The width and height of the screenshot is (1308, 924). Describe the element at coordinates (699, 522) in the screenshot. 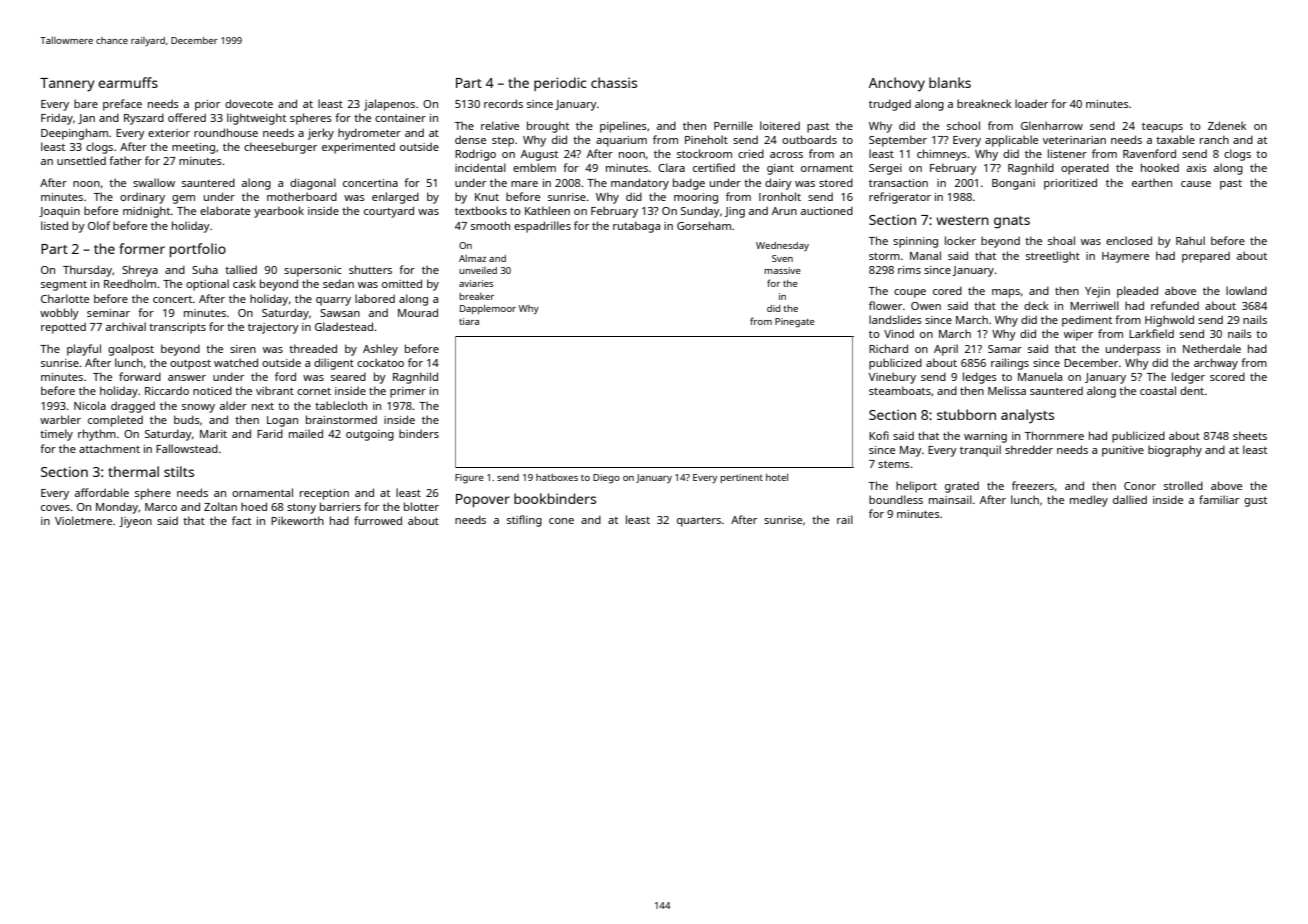

I see `quarters` at that location.
